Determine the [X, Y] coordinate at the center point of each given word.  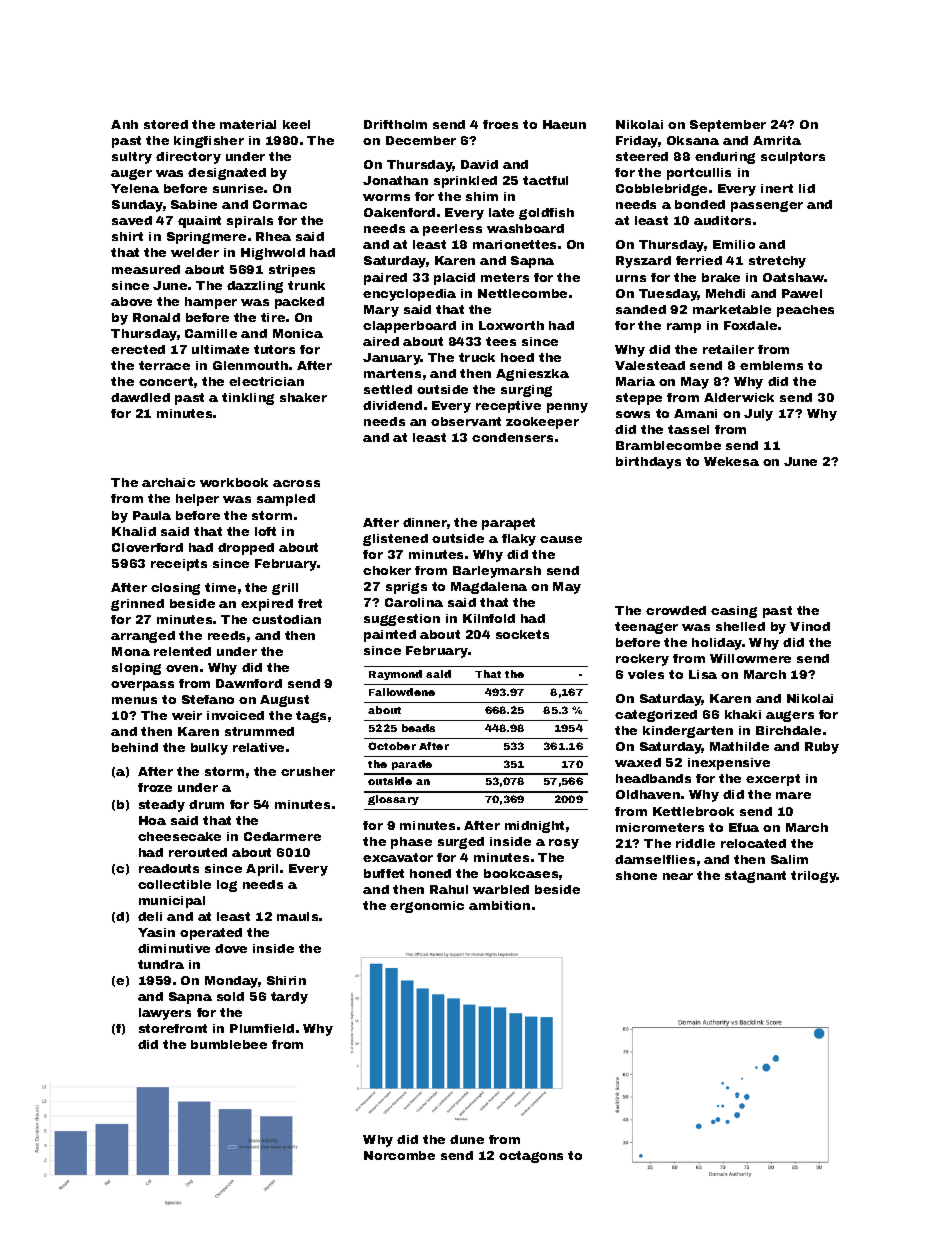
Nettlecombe [522, 293]
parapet [508, 524]
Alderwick [739, 397]
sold [230, 996]
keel [296, 124]
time [220, 587]
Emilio [734, 244]
